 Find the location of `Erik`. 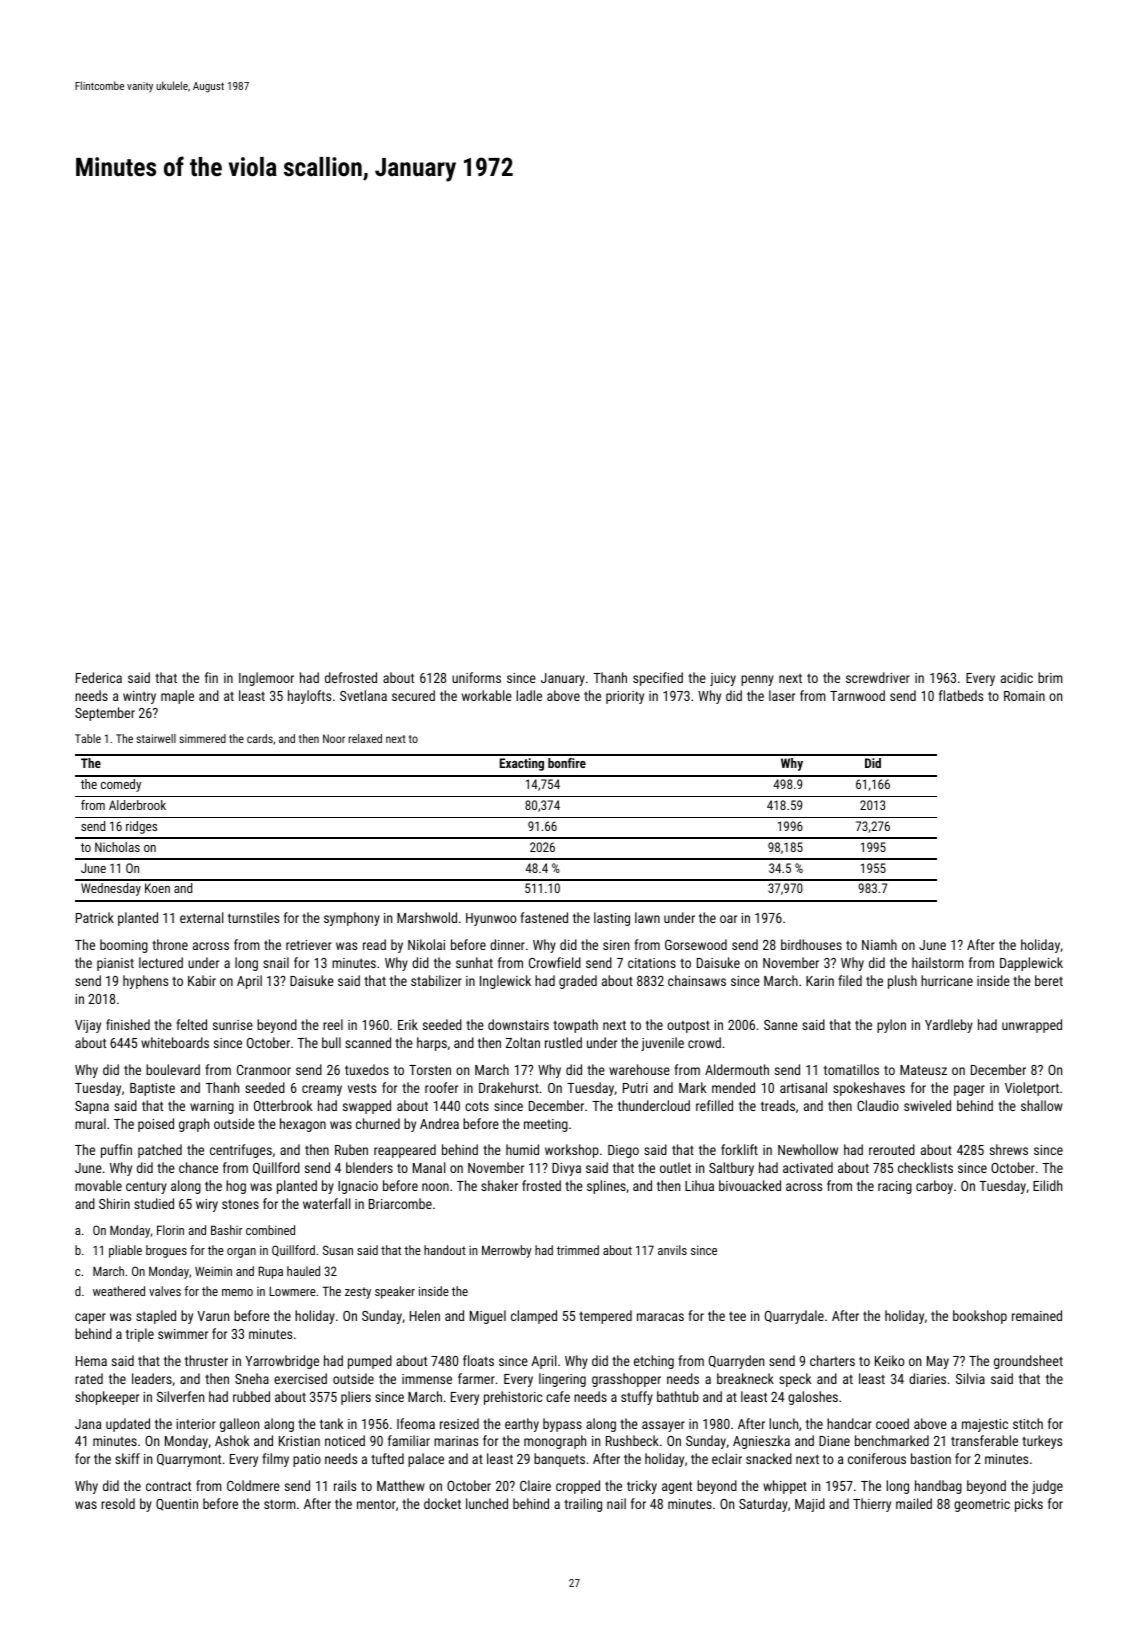

Erik is located at coordinates (408, 1024).
